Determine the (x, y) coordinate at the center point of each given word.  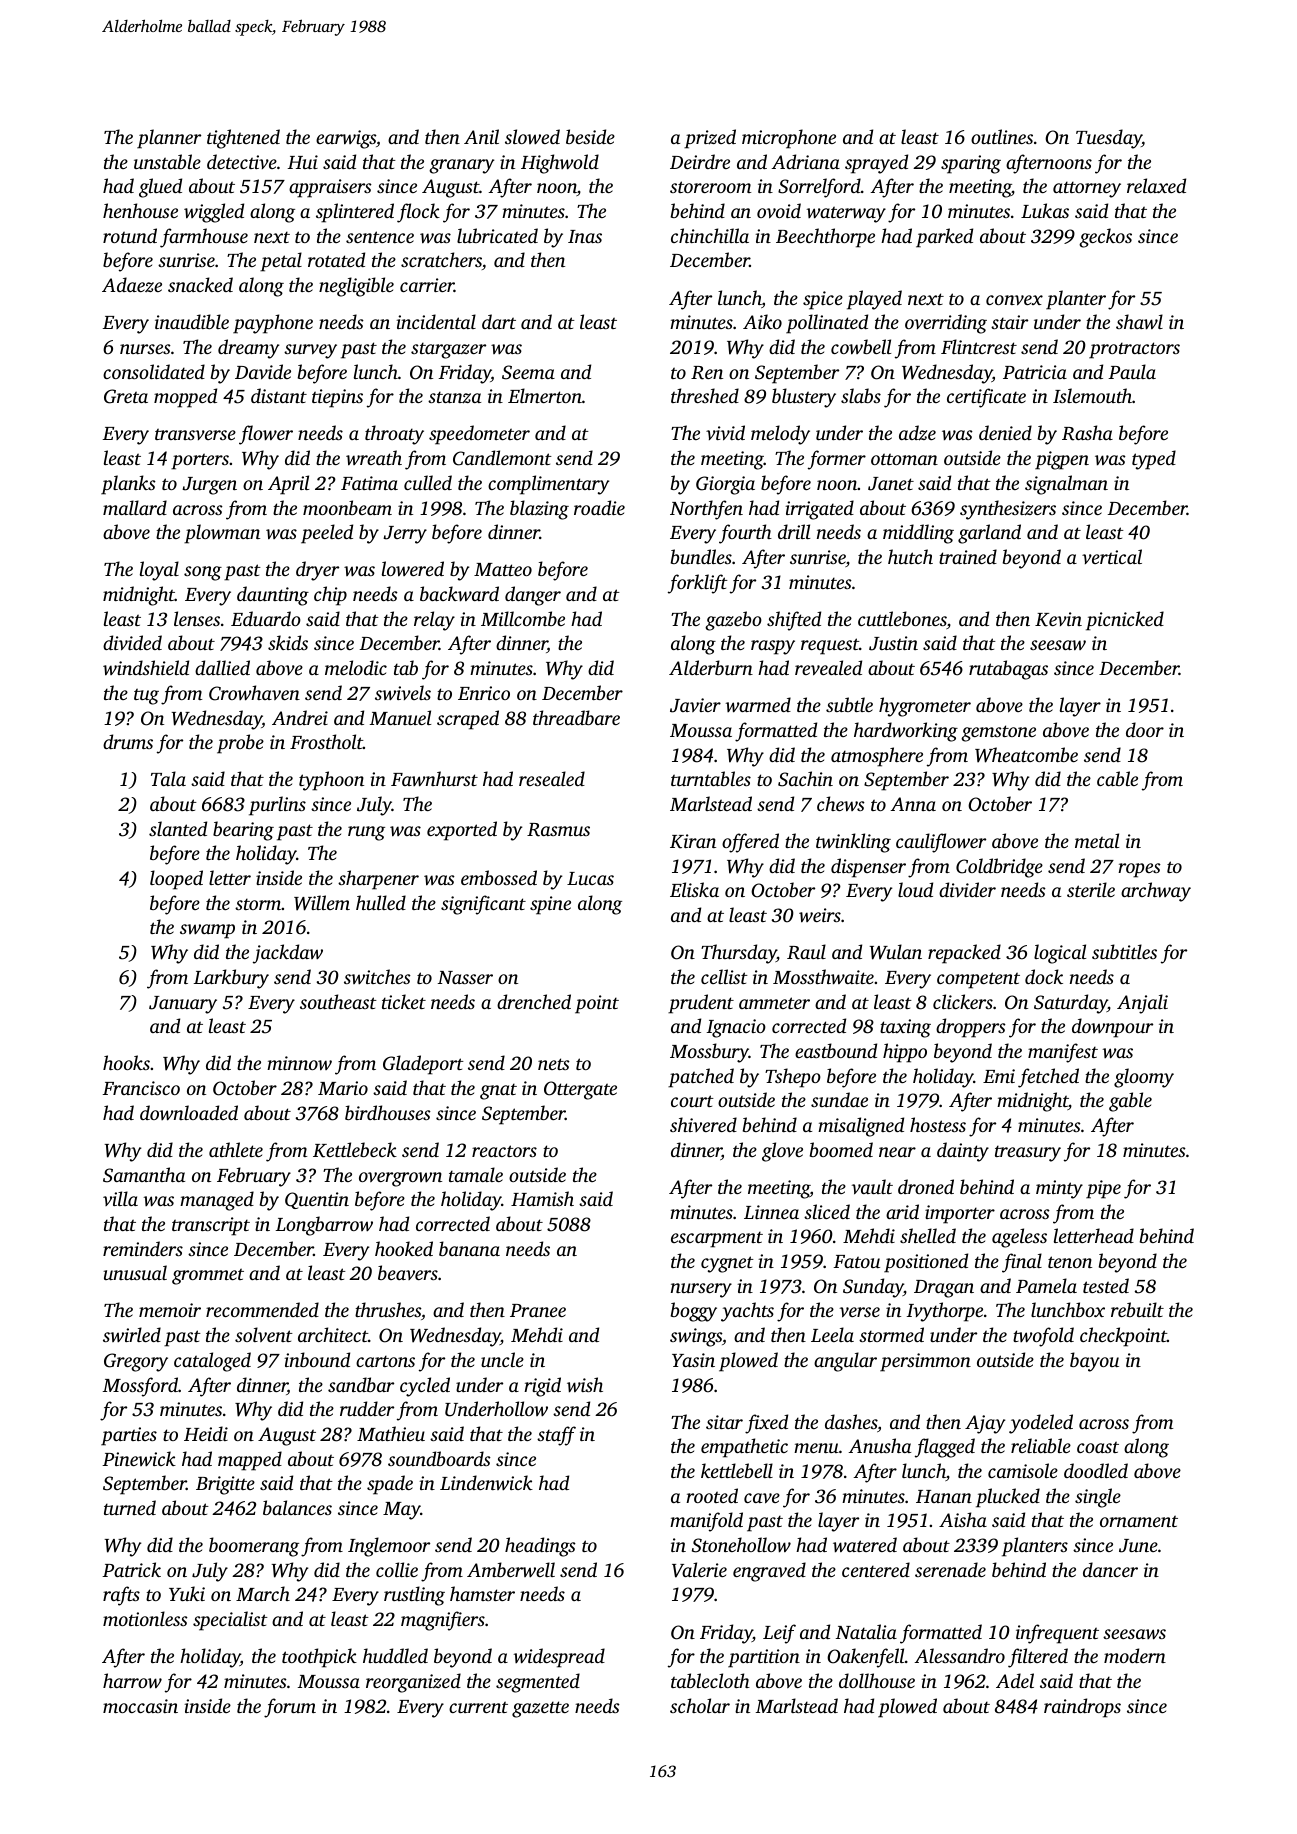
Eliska (694, 889)
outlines (1002, 136)
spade (390, 1485)
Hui (303, 162)
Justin (893, 643)
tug (146, 696)
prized (710, 139)
